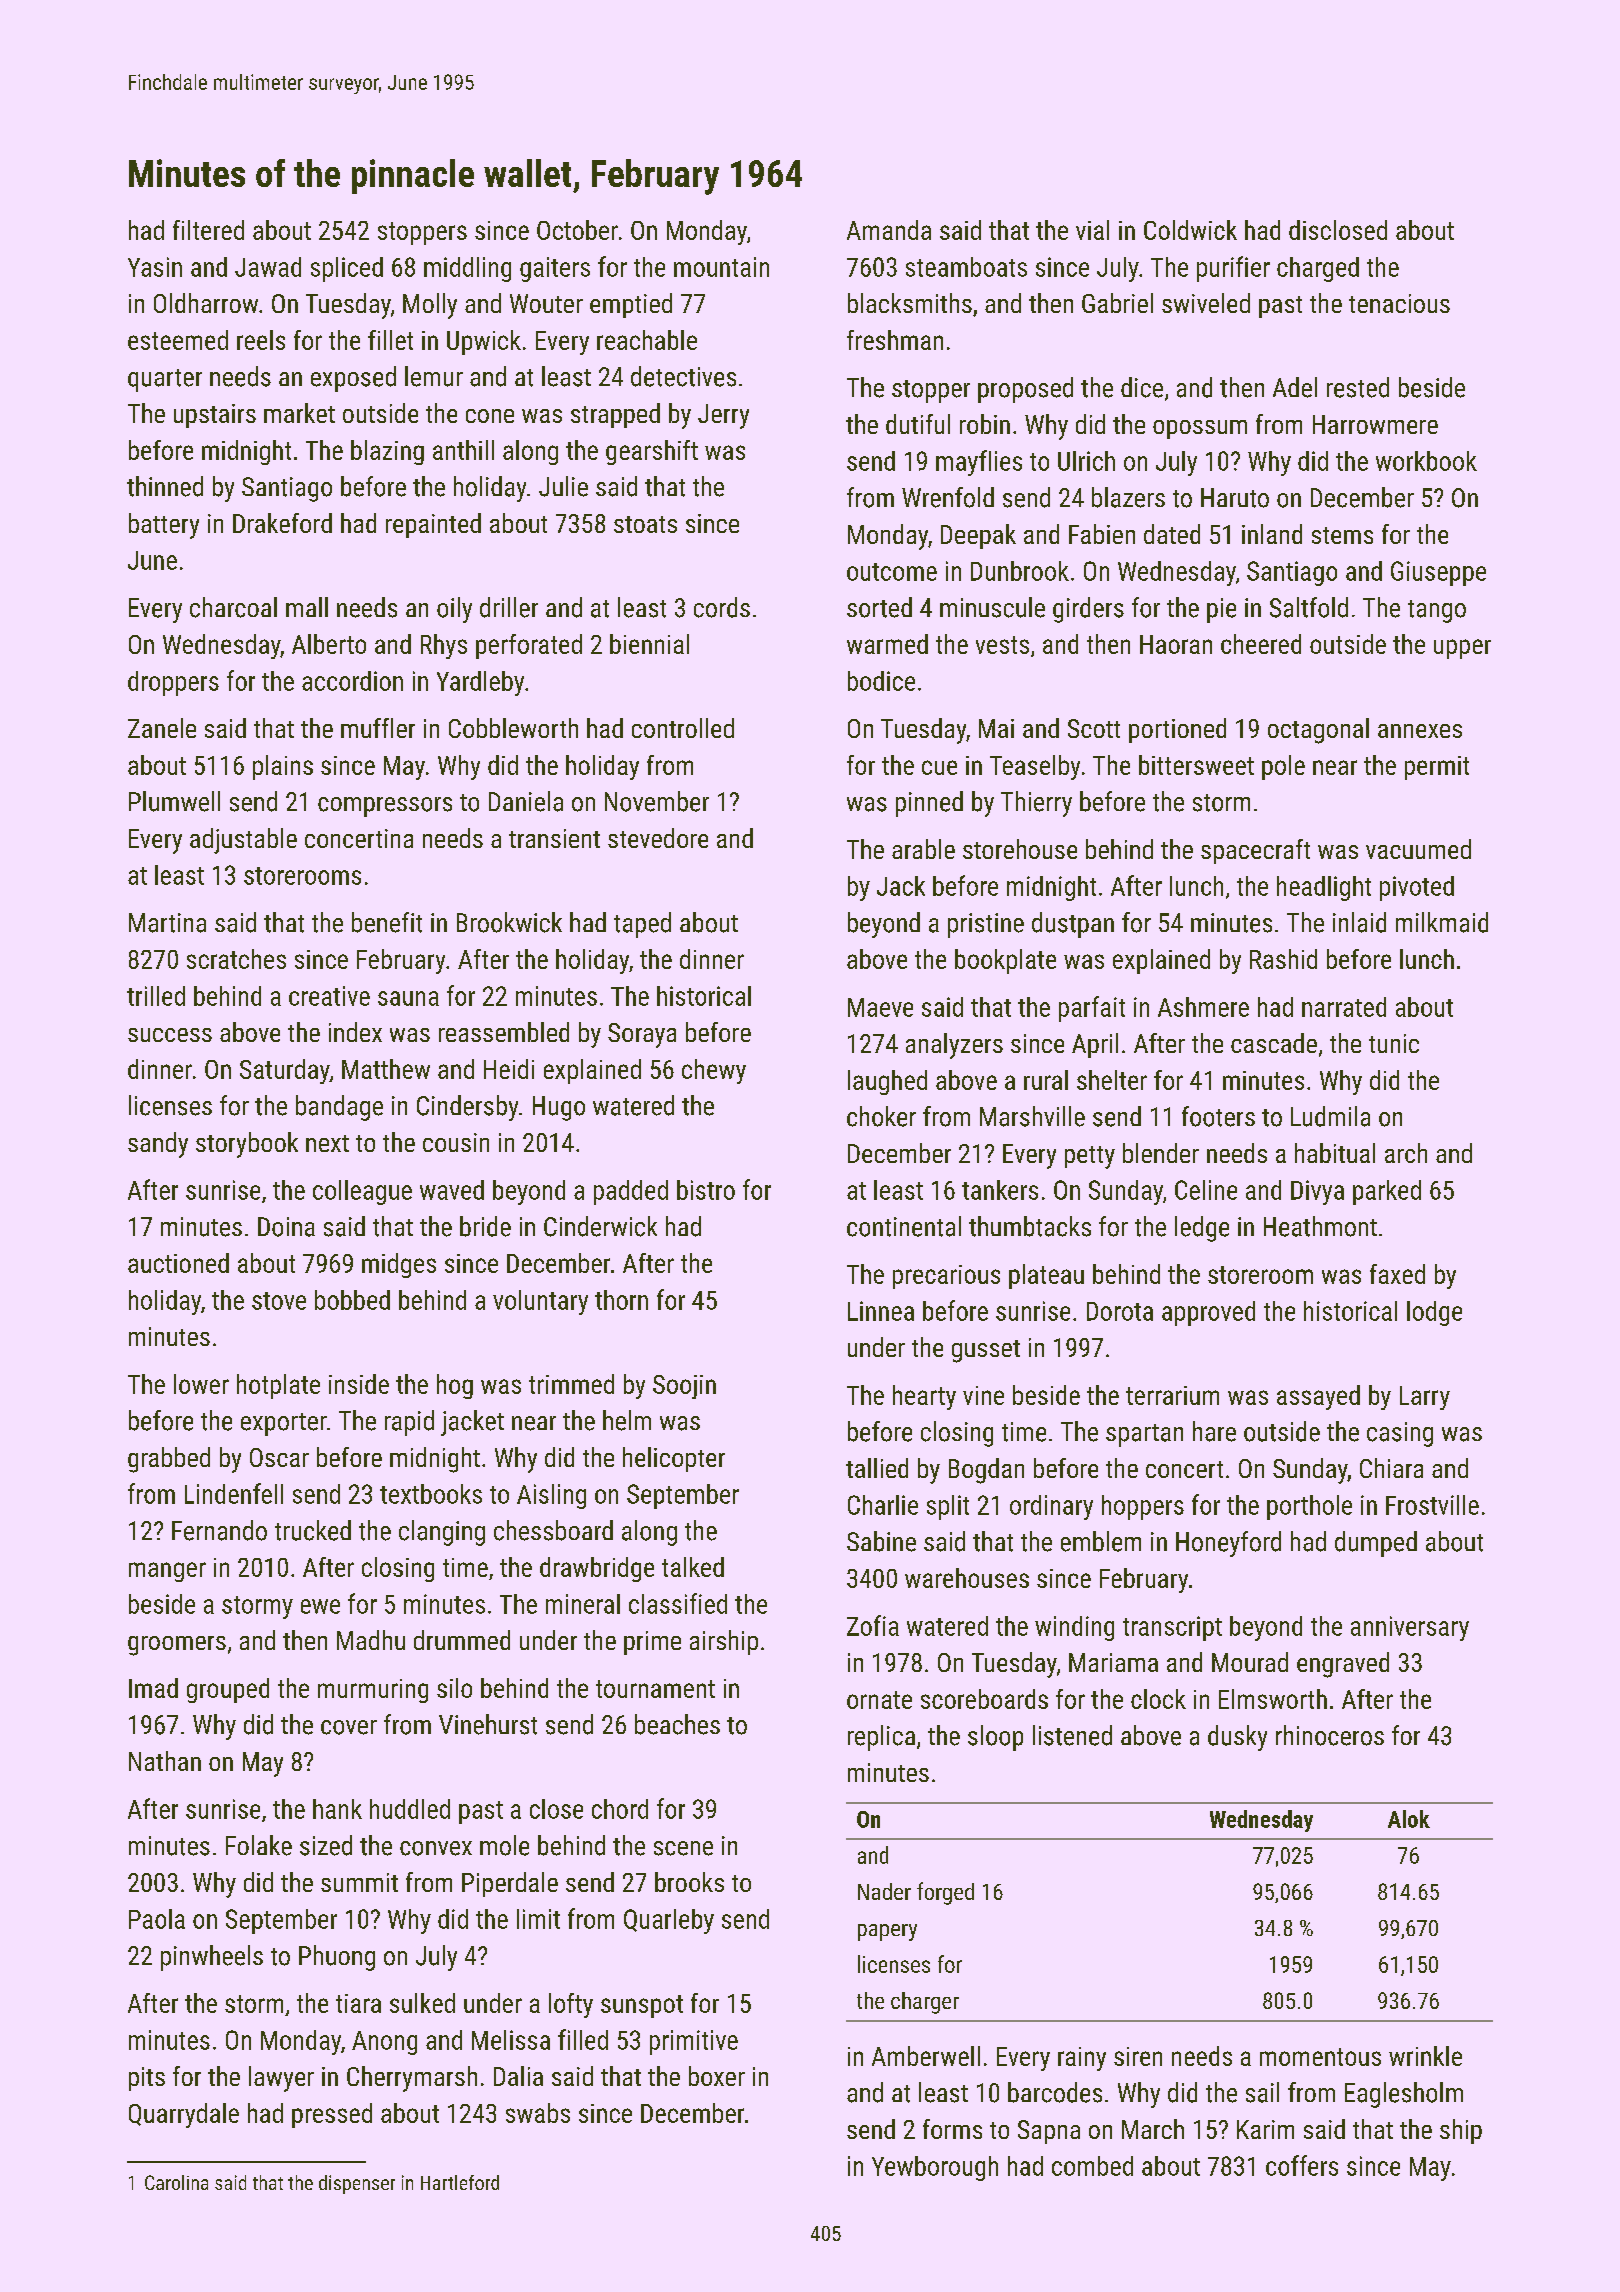 This page has width=1620, height=2292. What do you see at coordinates (147, 2079) in the page?
I see `pits` at bounding box center [147, 2079].
